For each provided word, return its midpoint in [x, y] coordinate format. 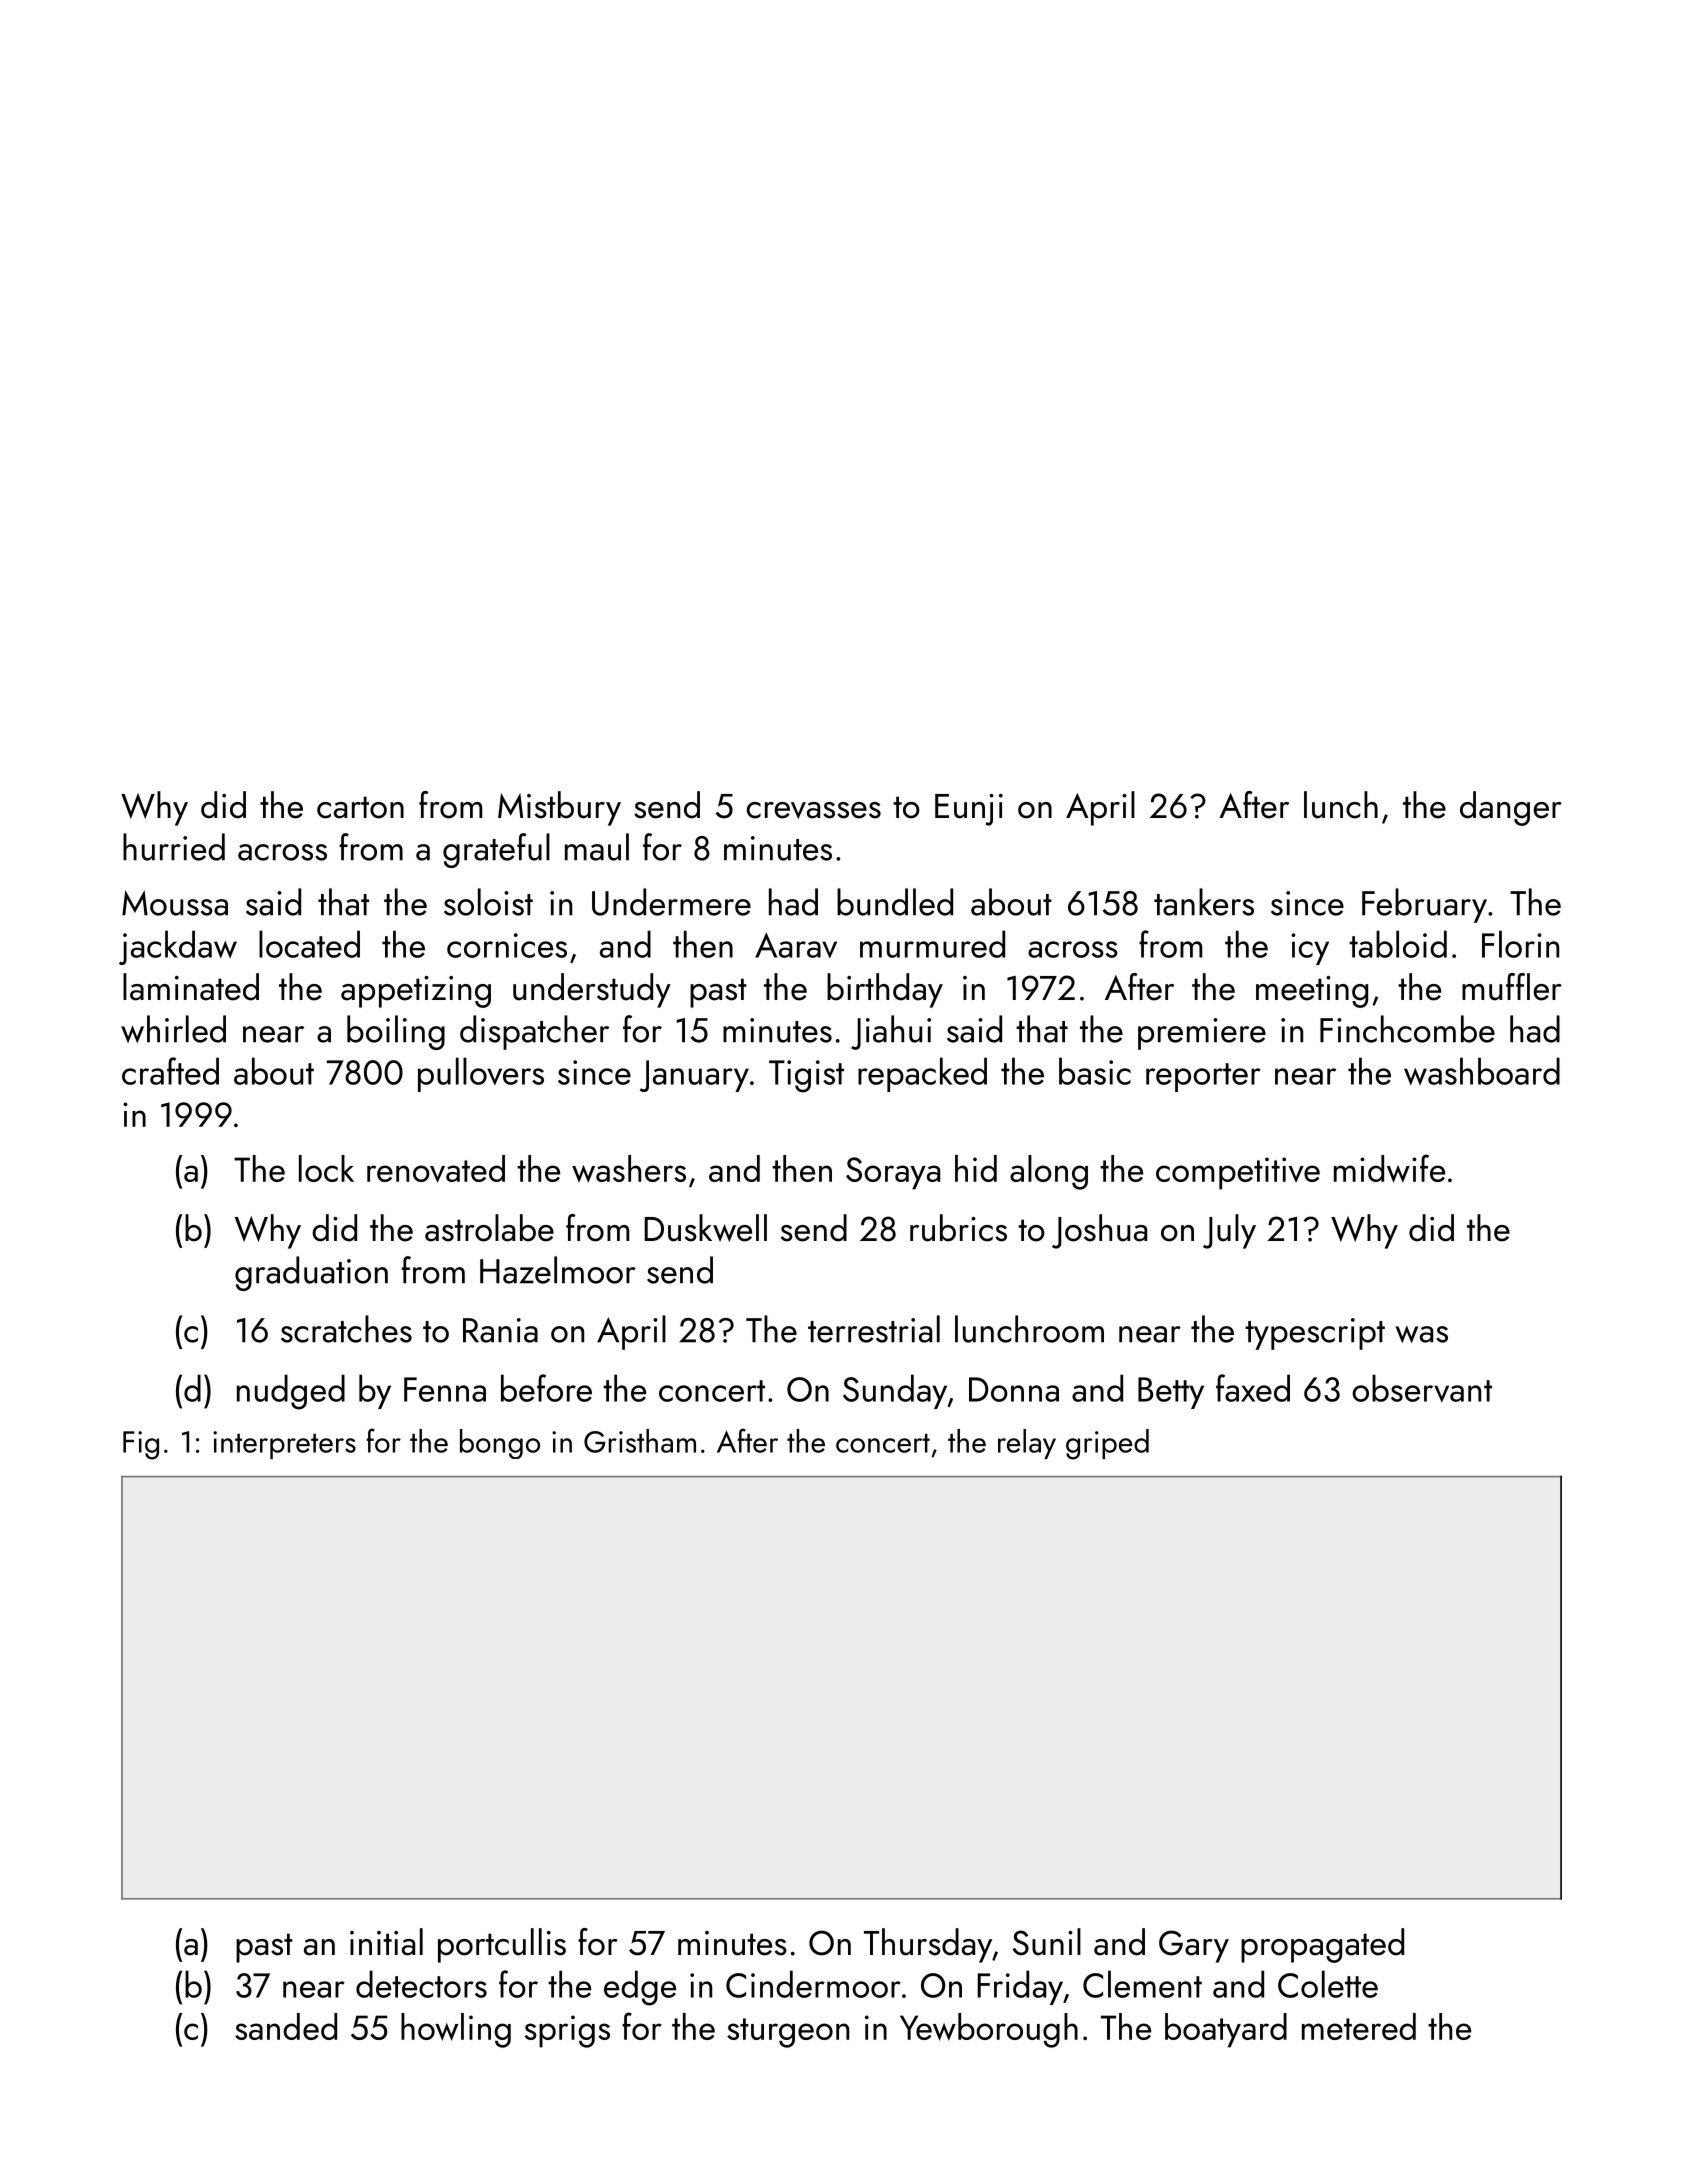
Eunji [969, 810]
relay [1027, 1444]
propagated [1322, 1945]
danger [1511, 808]
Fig [141, 1445]
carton [360, 807]
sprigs [567, 2031]
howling [456, 2030]
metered [1359, 2026]
